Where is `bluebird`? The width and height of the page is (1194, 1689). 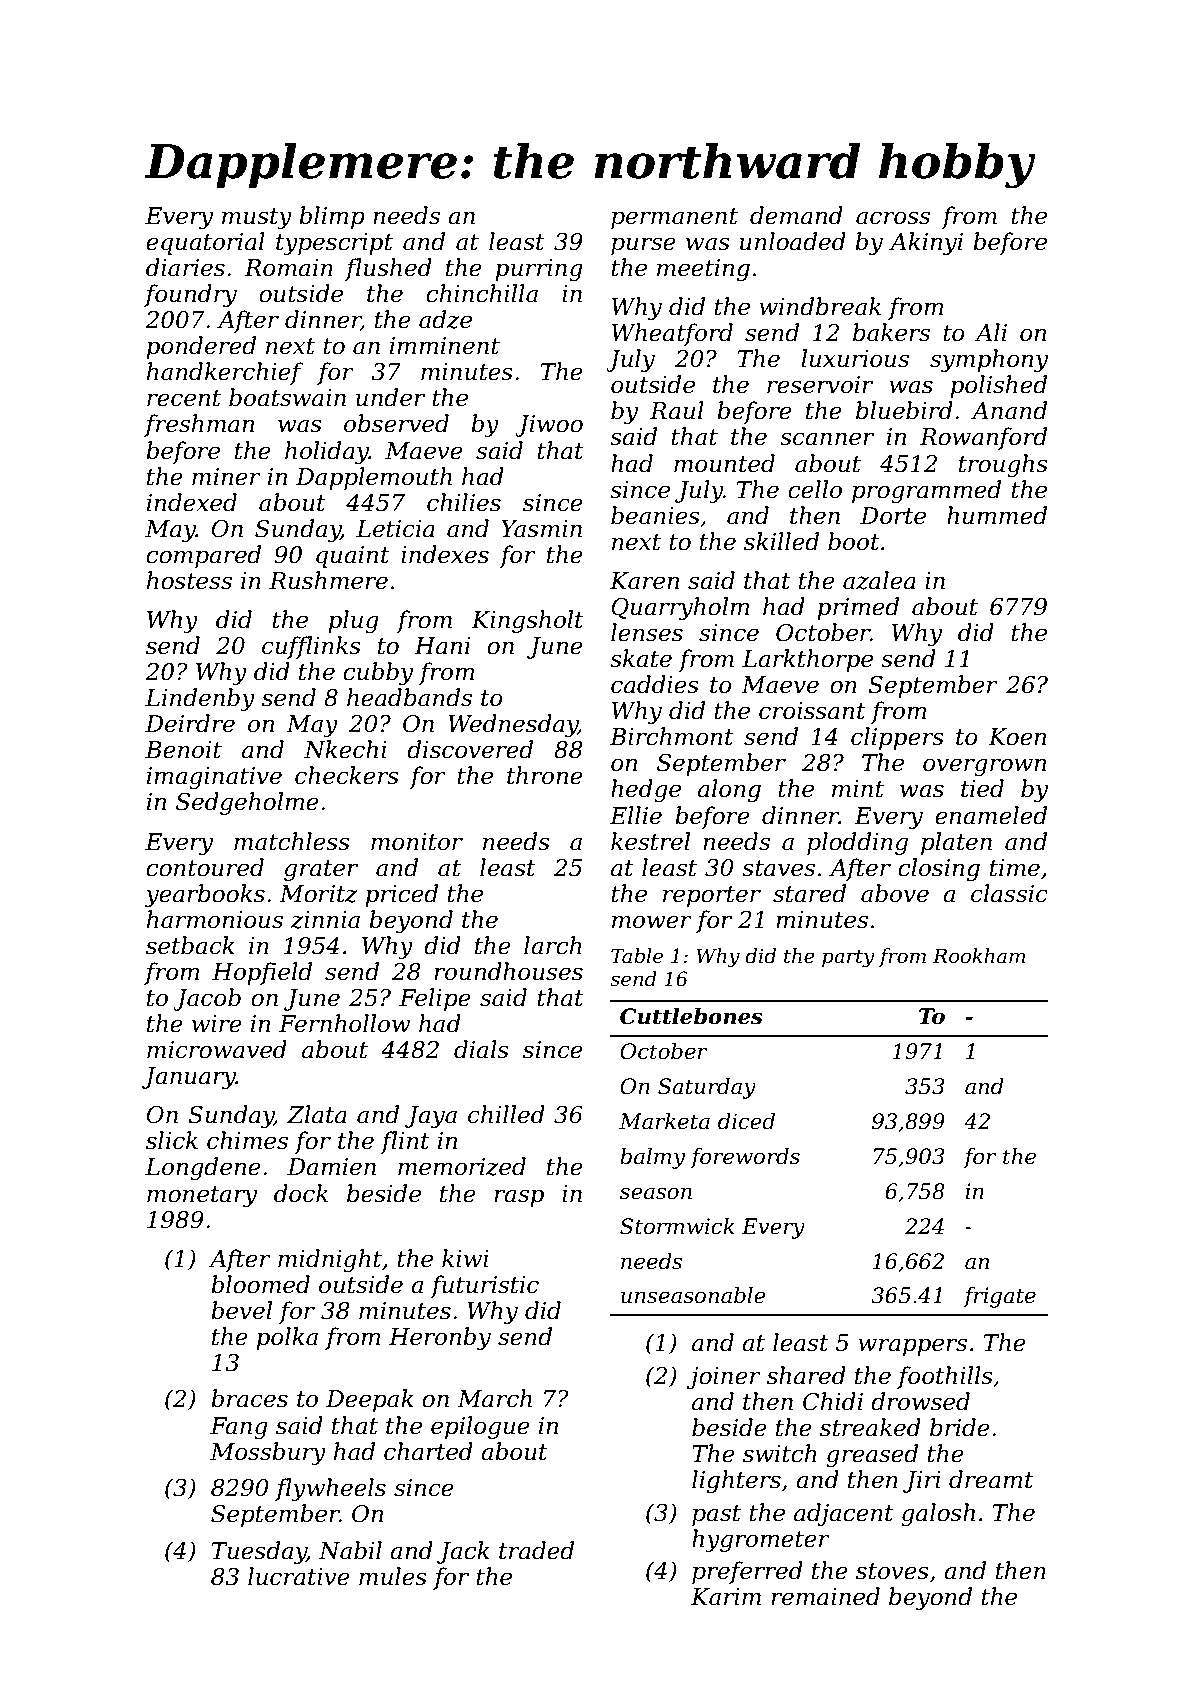
bluebird is located at coordinates (904, 410).
